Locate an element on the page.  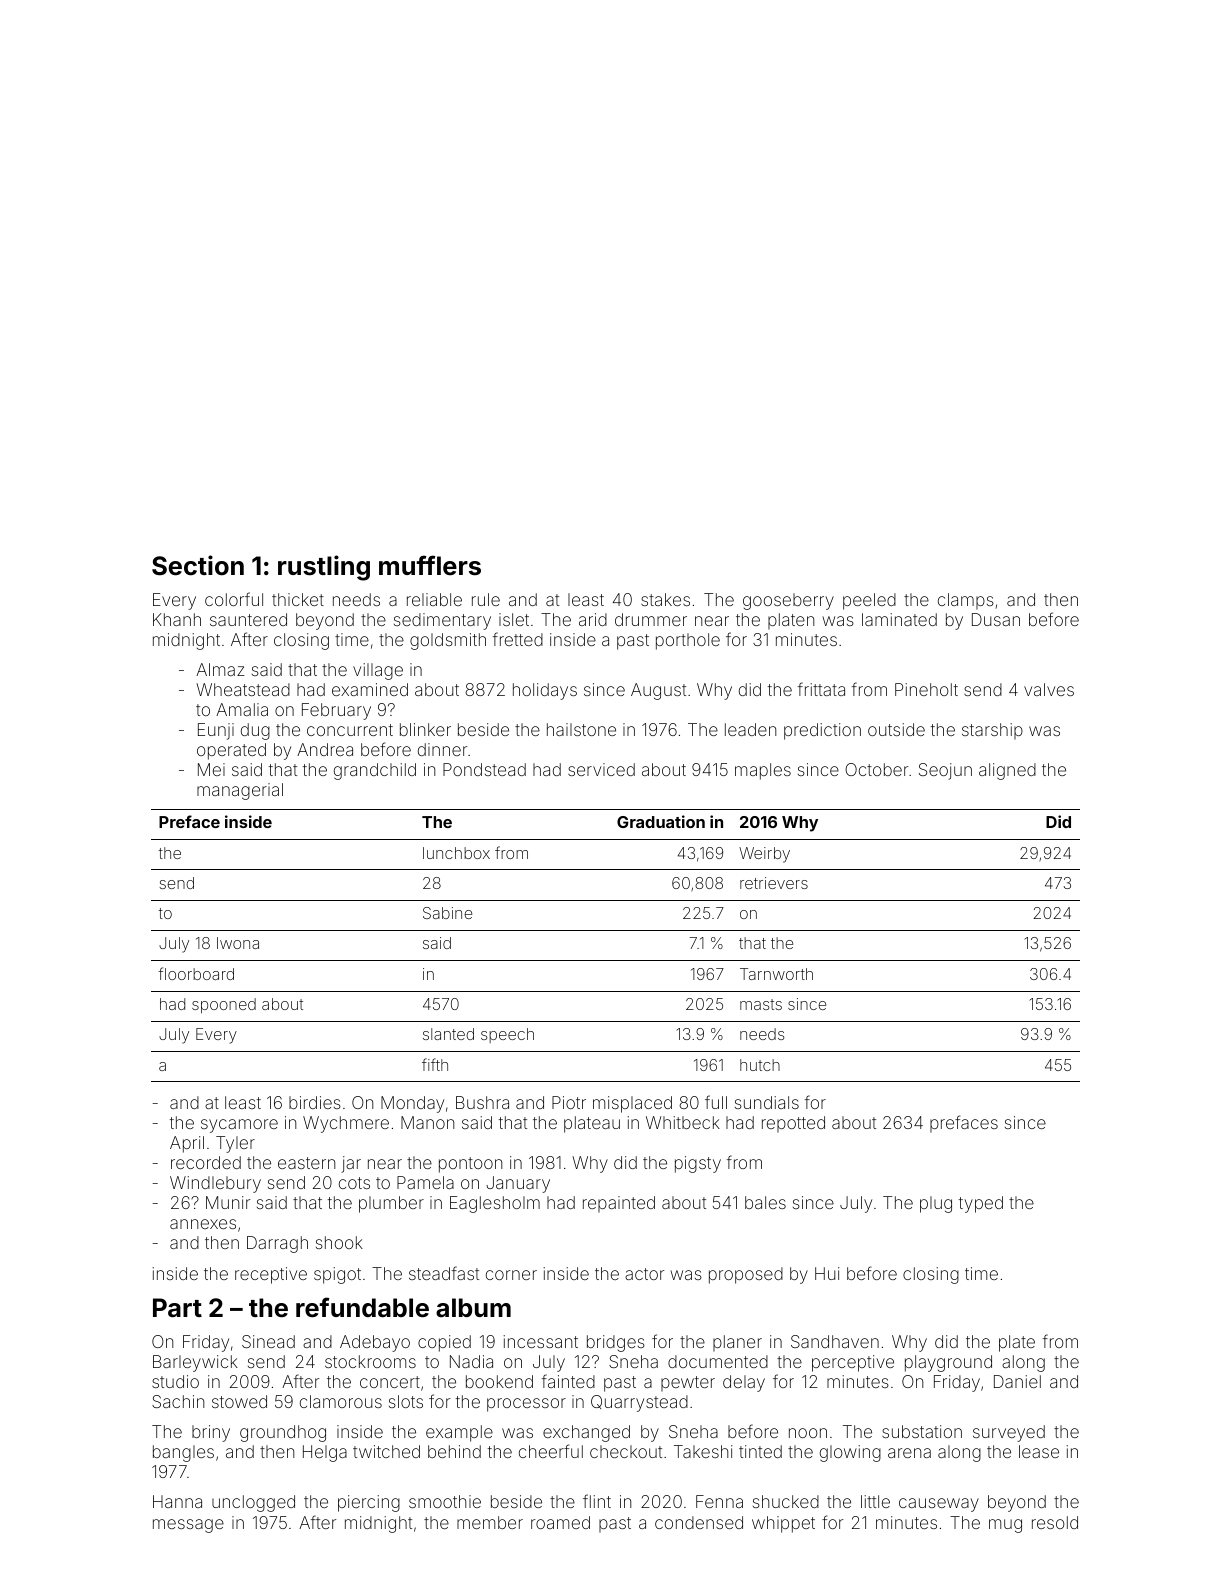
hutch is located at coordinates (760, 1065).
